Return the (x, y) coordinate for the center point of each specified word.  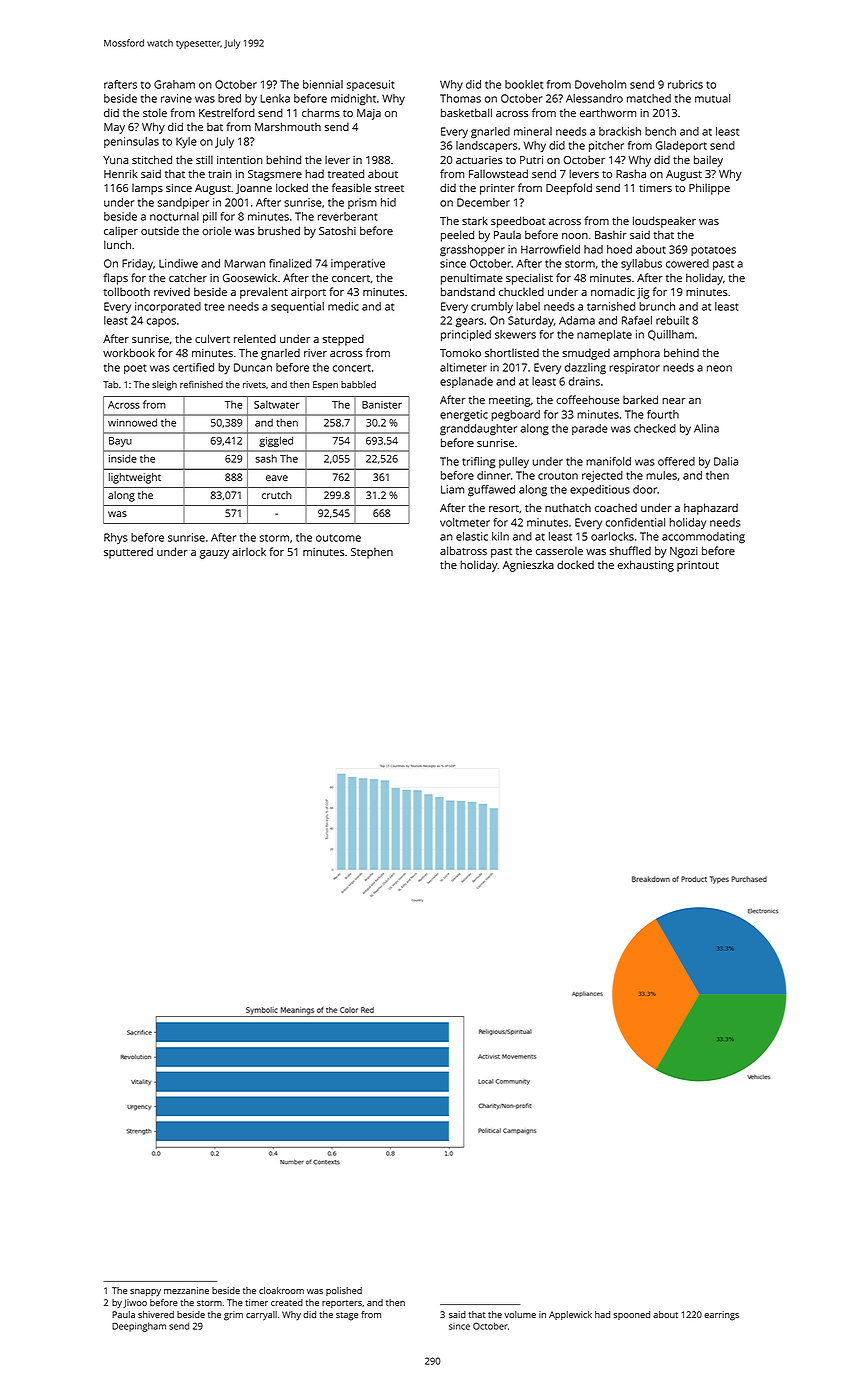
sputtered (128, 553)
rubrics (685, 84)
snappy (145, 1292)
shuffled (630, 550)
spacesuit (371, 85)
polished (344, 1291)
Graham (174, 84)
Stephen (372, 553)
